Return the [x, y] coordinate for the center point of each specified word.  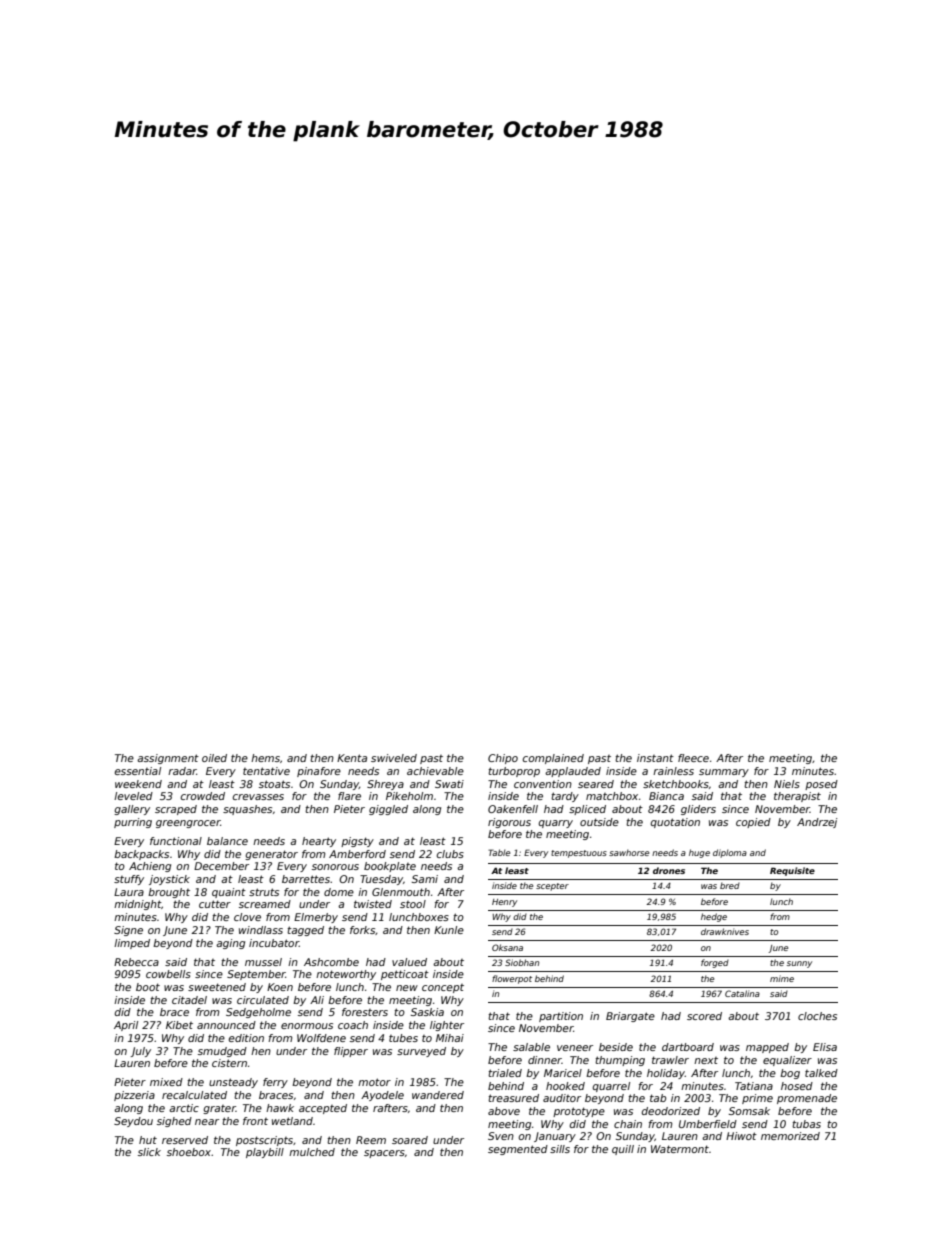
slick [149, 1152]
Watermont [680, 1149]
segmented [518, 1150]
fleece [693, 758]
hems [265, 758]
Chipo [503, 759]
